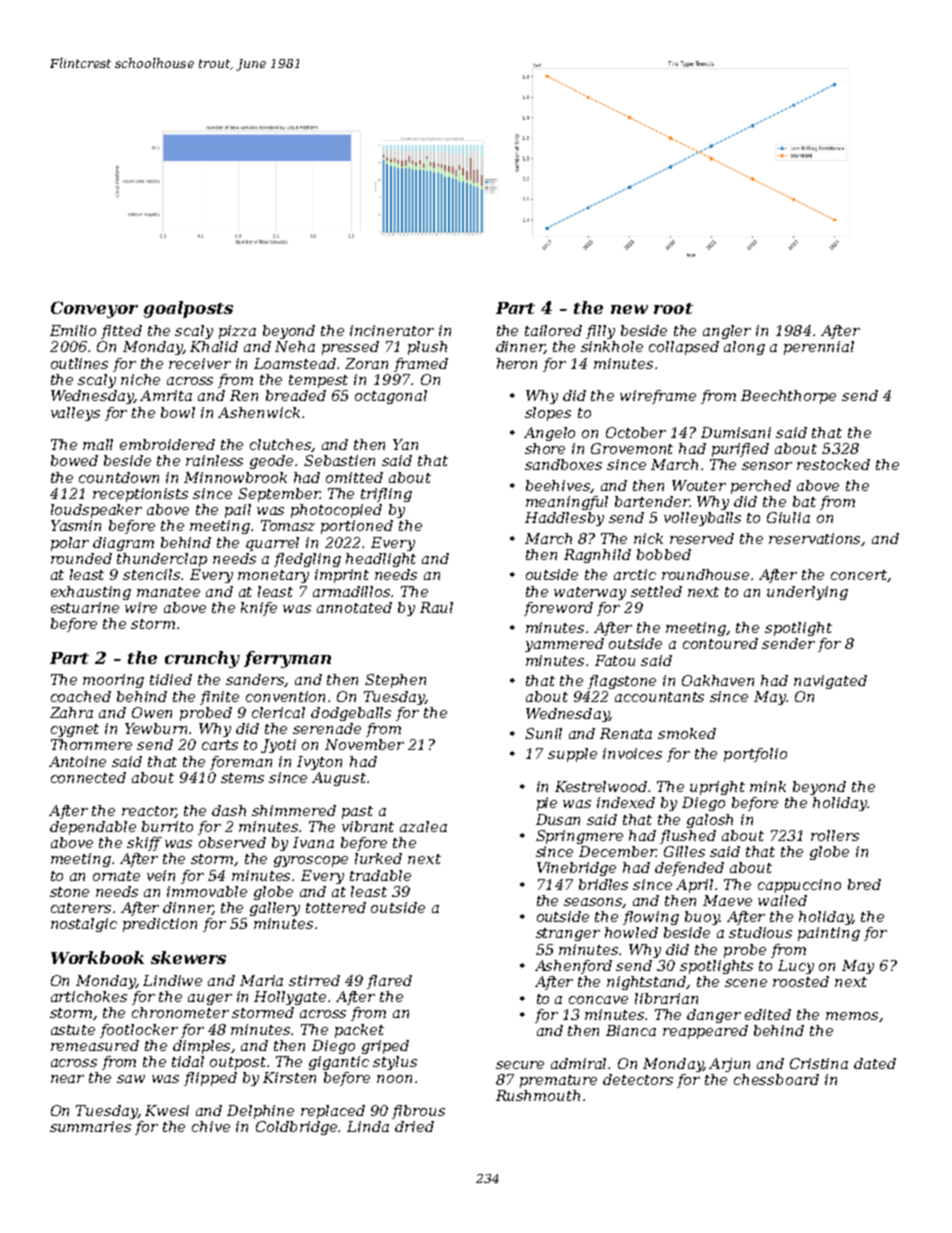 The height and width of the document is (1233, 952). Describe the element at coordinates (211, 1126) in the document. I see `chive` at that location.
